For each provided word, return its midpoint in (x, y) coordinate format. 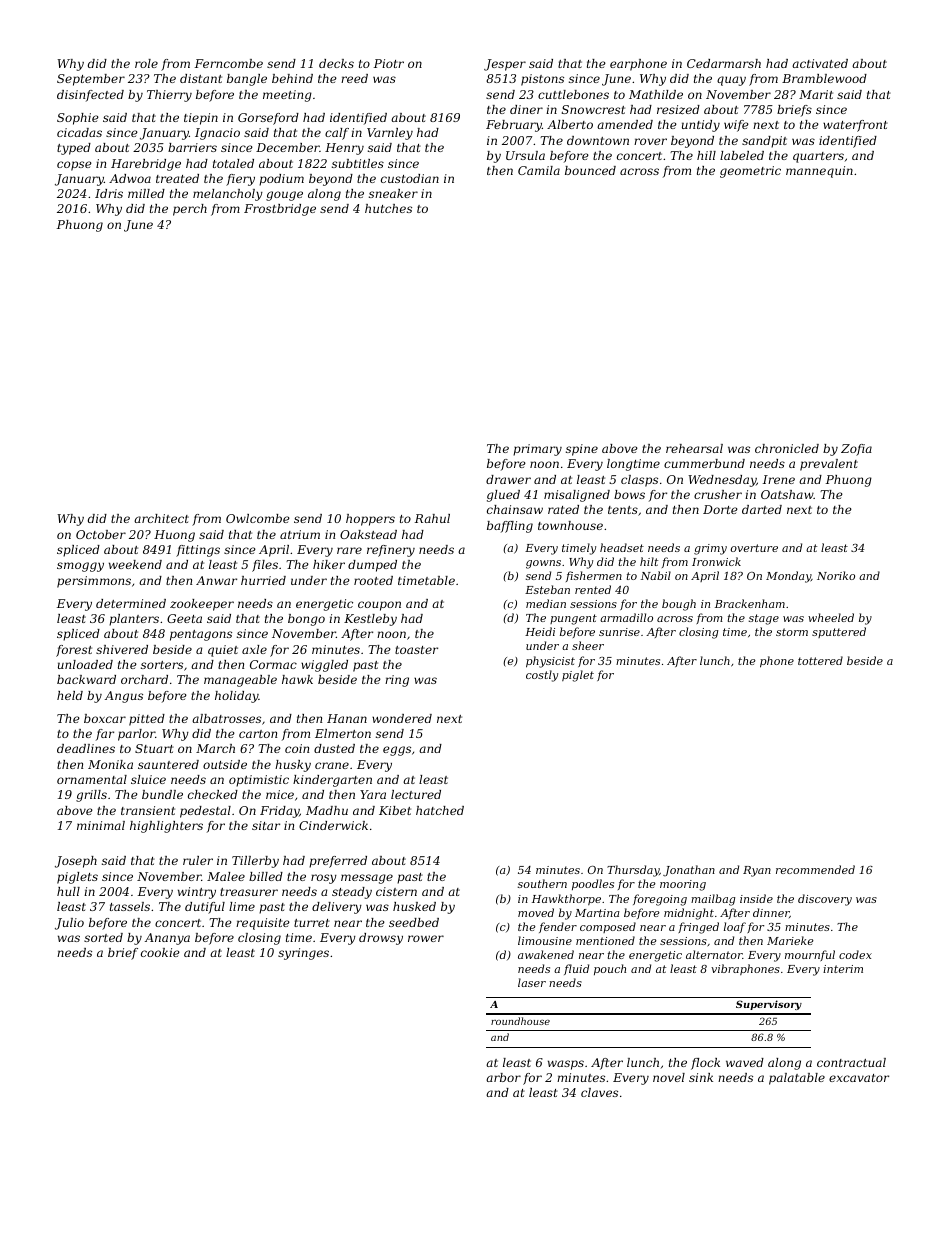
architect (161, 518)
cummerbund (704, 463)
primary (537, 450)
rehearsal (694, 448)
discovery (825, 900)
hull (68, 891)
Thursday (633, 871)
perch (190, 210)
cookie (160, 952)
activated (820, 63)
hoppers (370, 520)
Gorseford (268, 119)
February (514, 126)
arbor (503, 1077)
